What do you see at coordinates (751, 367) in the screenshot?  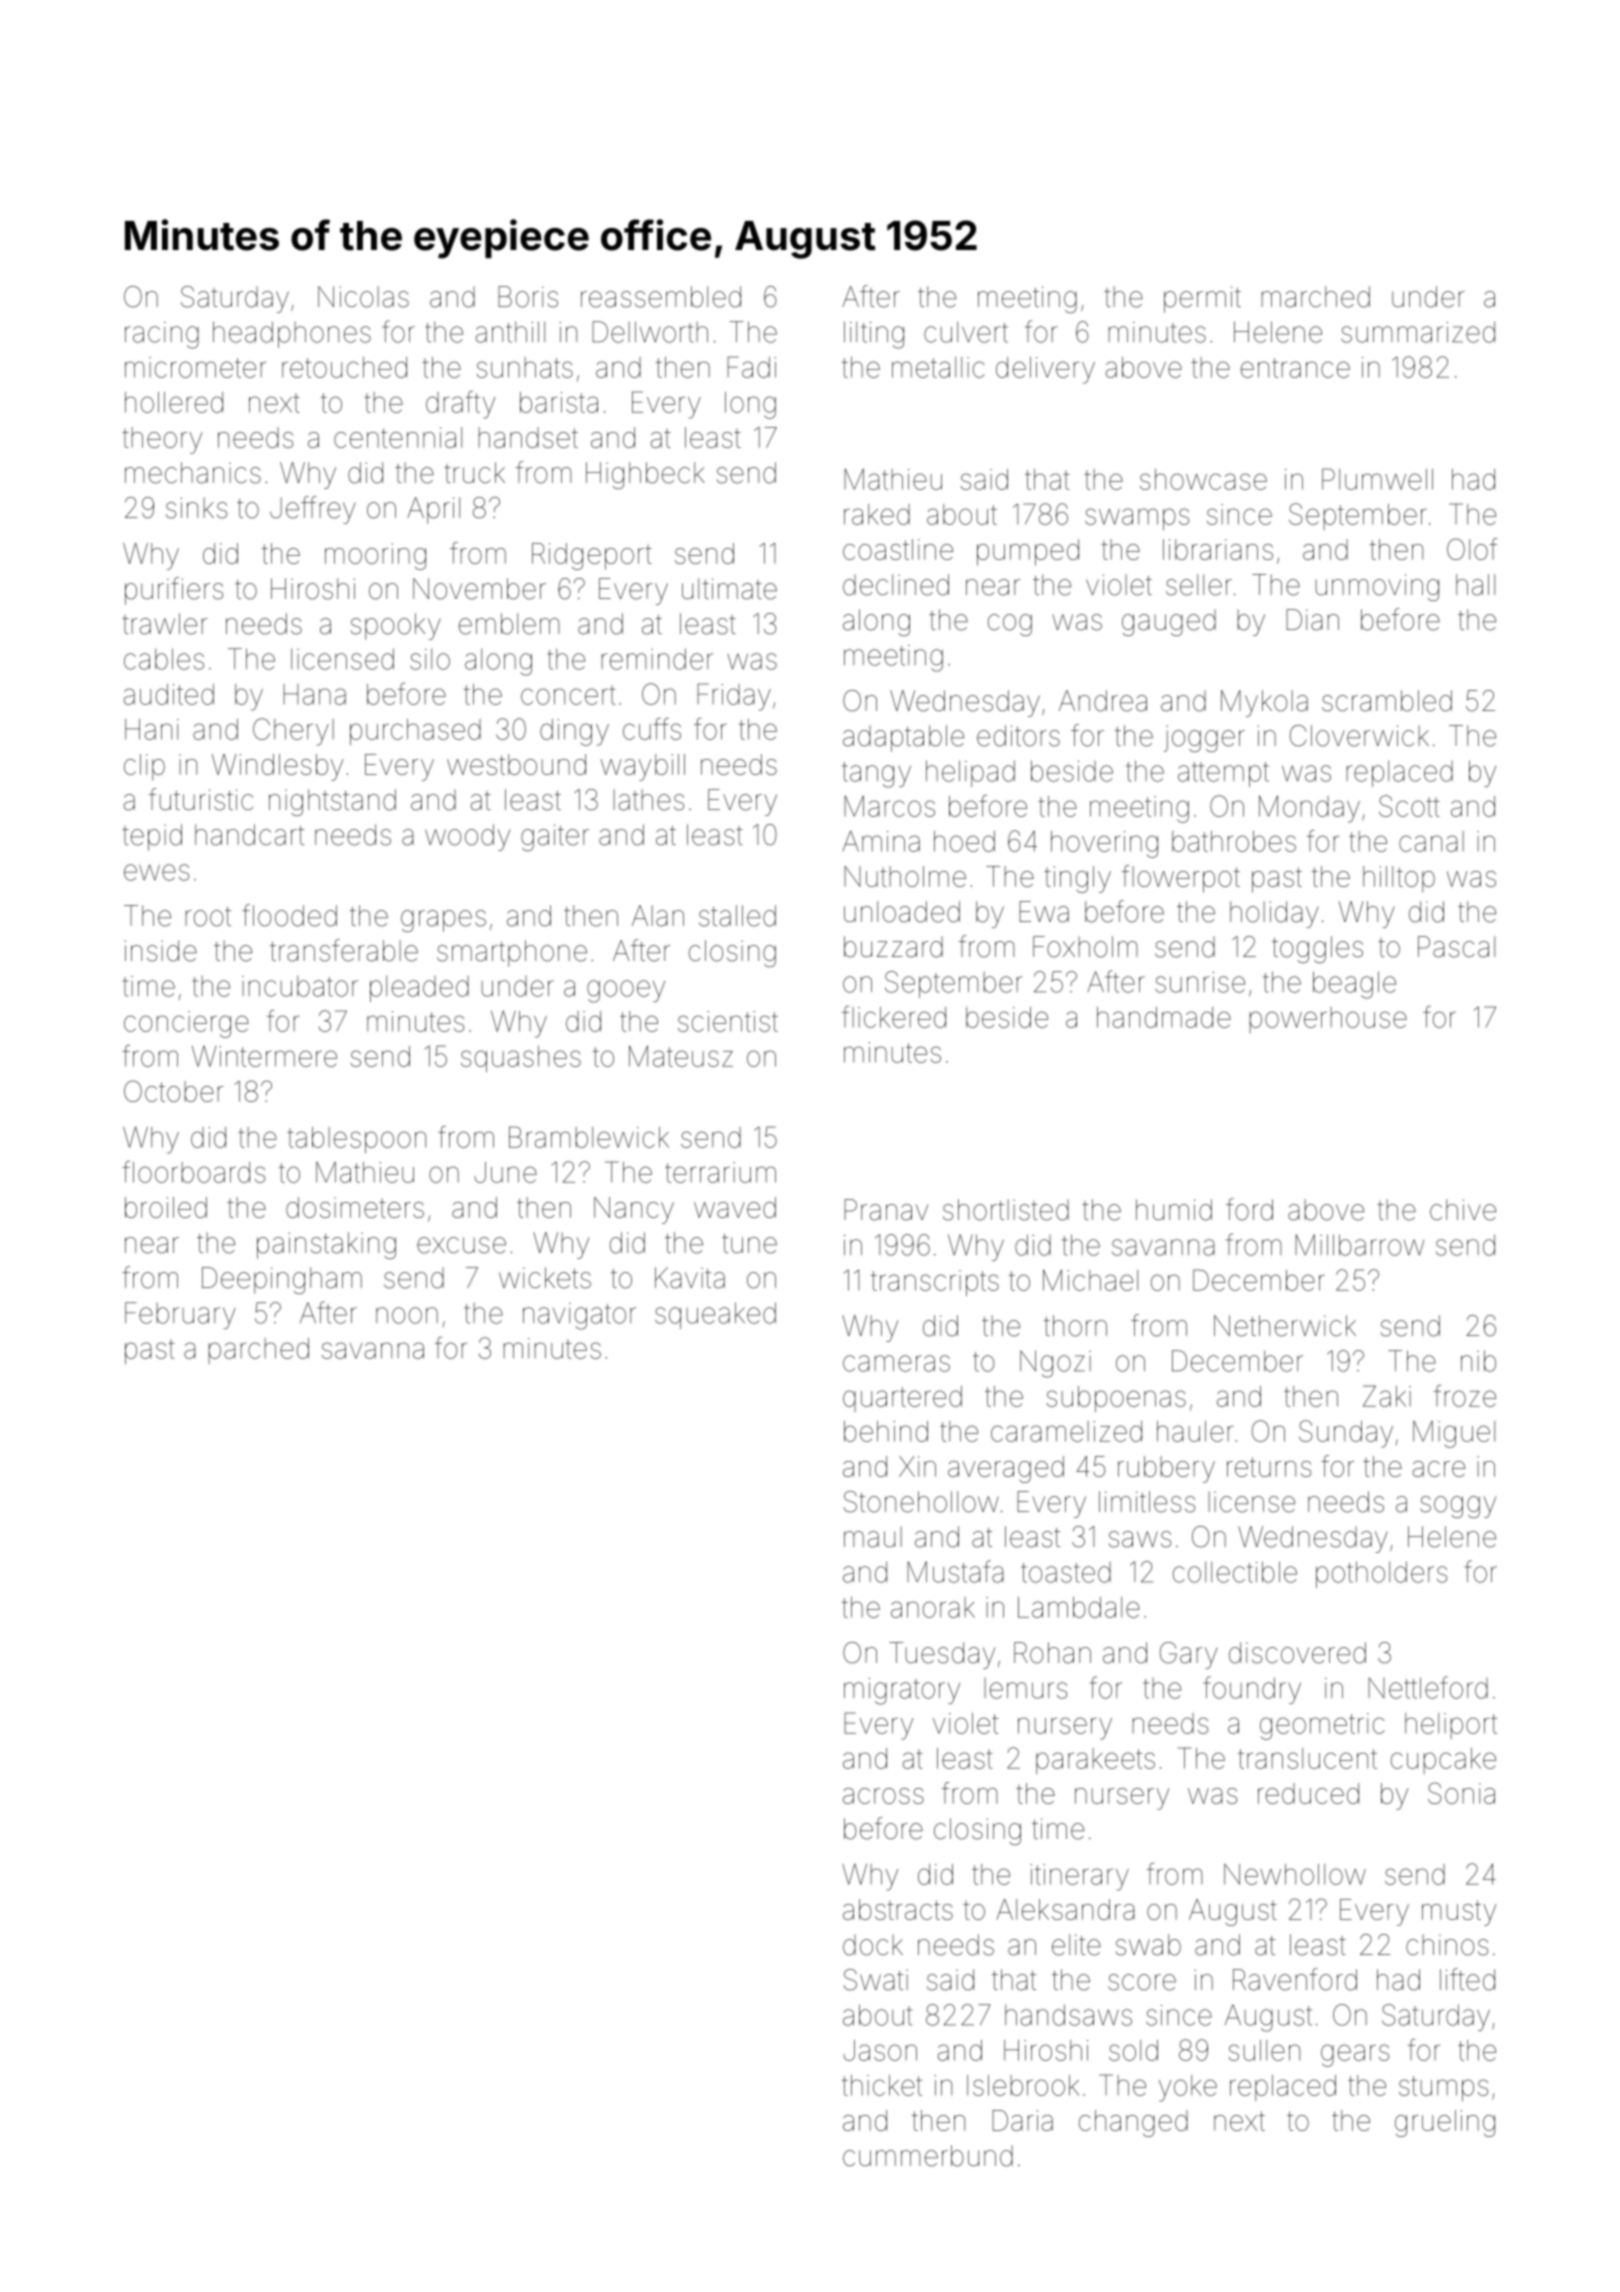 I see `Fadi` at bounding box center [751, 367].
